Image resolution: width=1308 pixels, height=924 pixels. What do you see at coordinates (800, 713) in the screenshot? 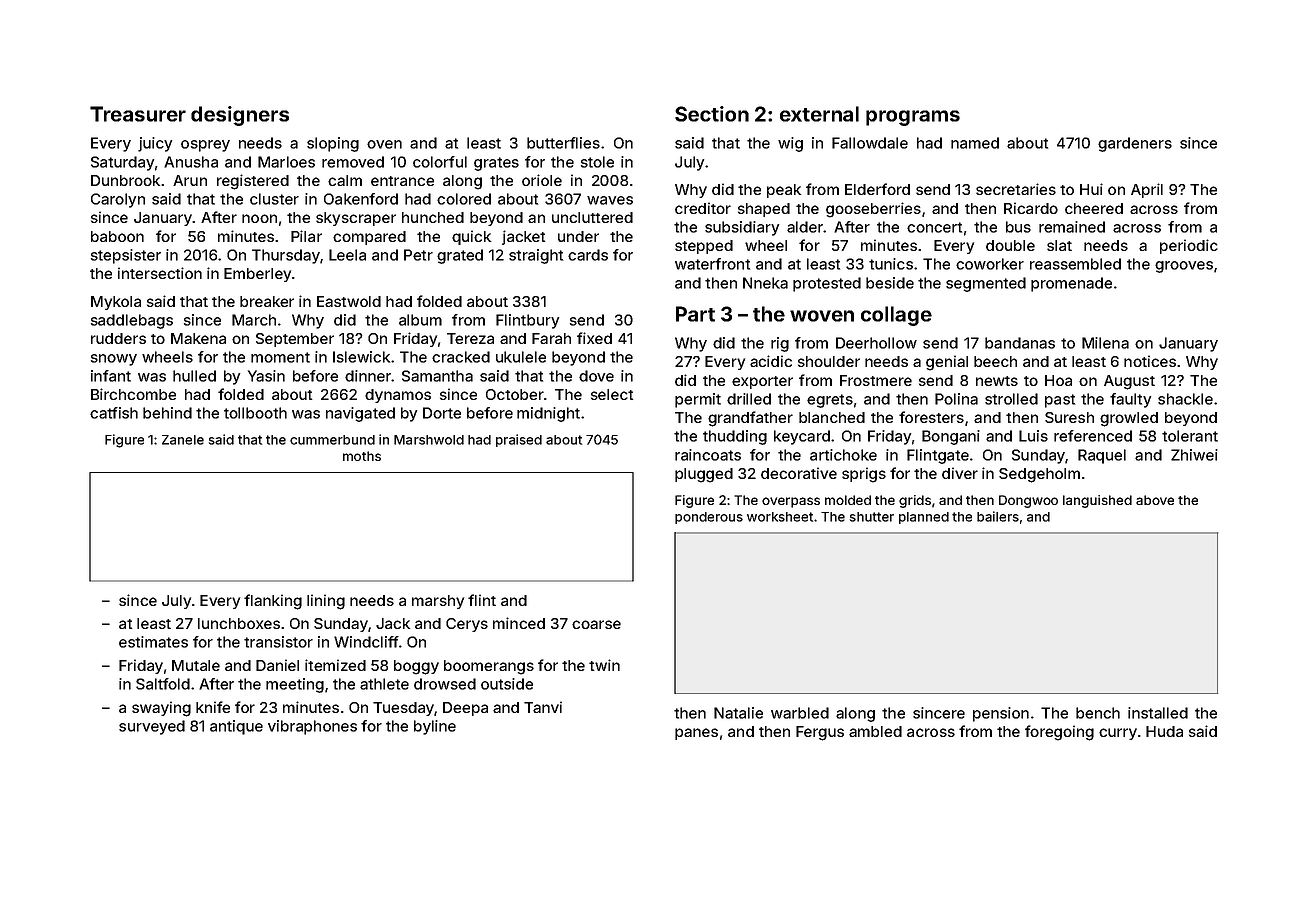
I see `warbled` at bounding box center [800, 713].
